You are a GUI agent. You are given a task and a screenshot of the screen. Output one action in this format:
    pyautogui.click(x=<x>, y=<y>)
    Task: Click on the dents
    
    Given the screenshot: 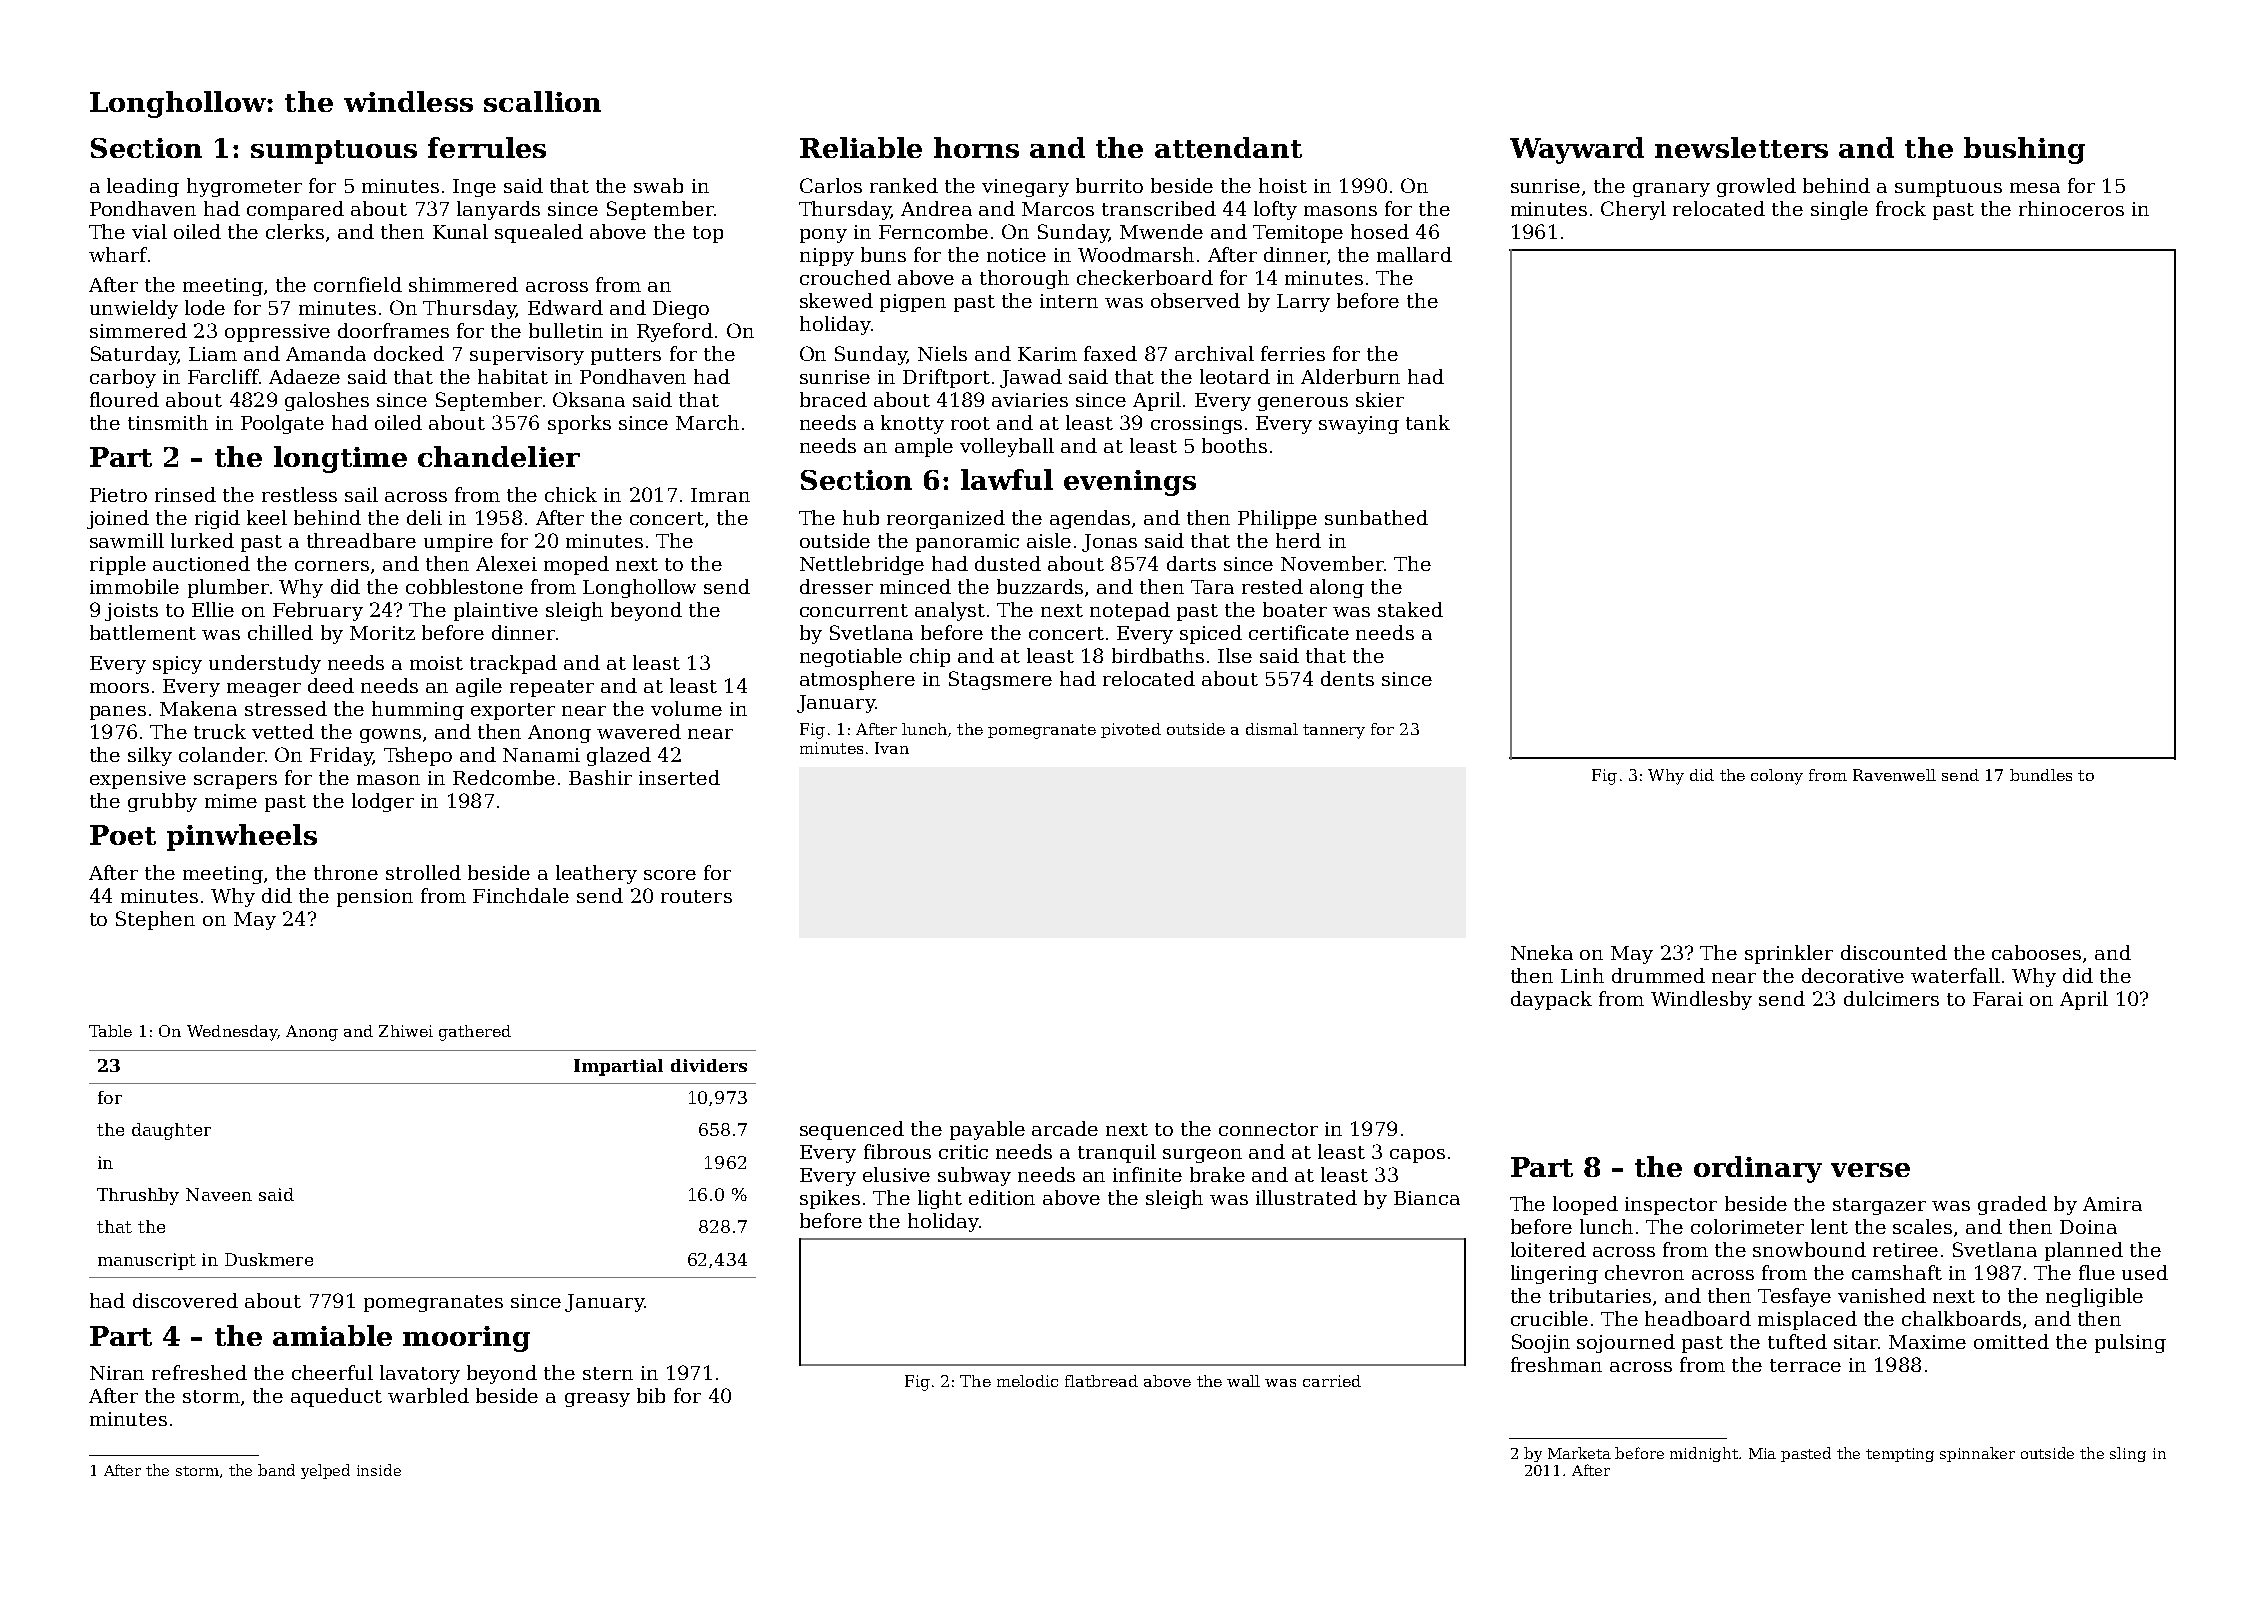 What is the action you would take?
    pyautogui.click(x=1347, y=678)
